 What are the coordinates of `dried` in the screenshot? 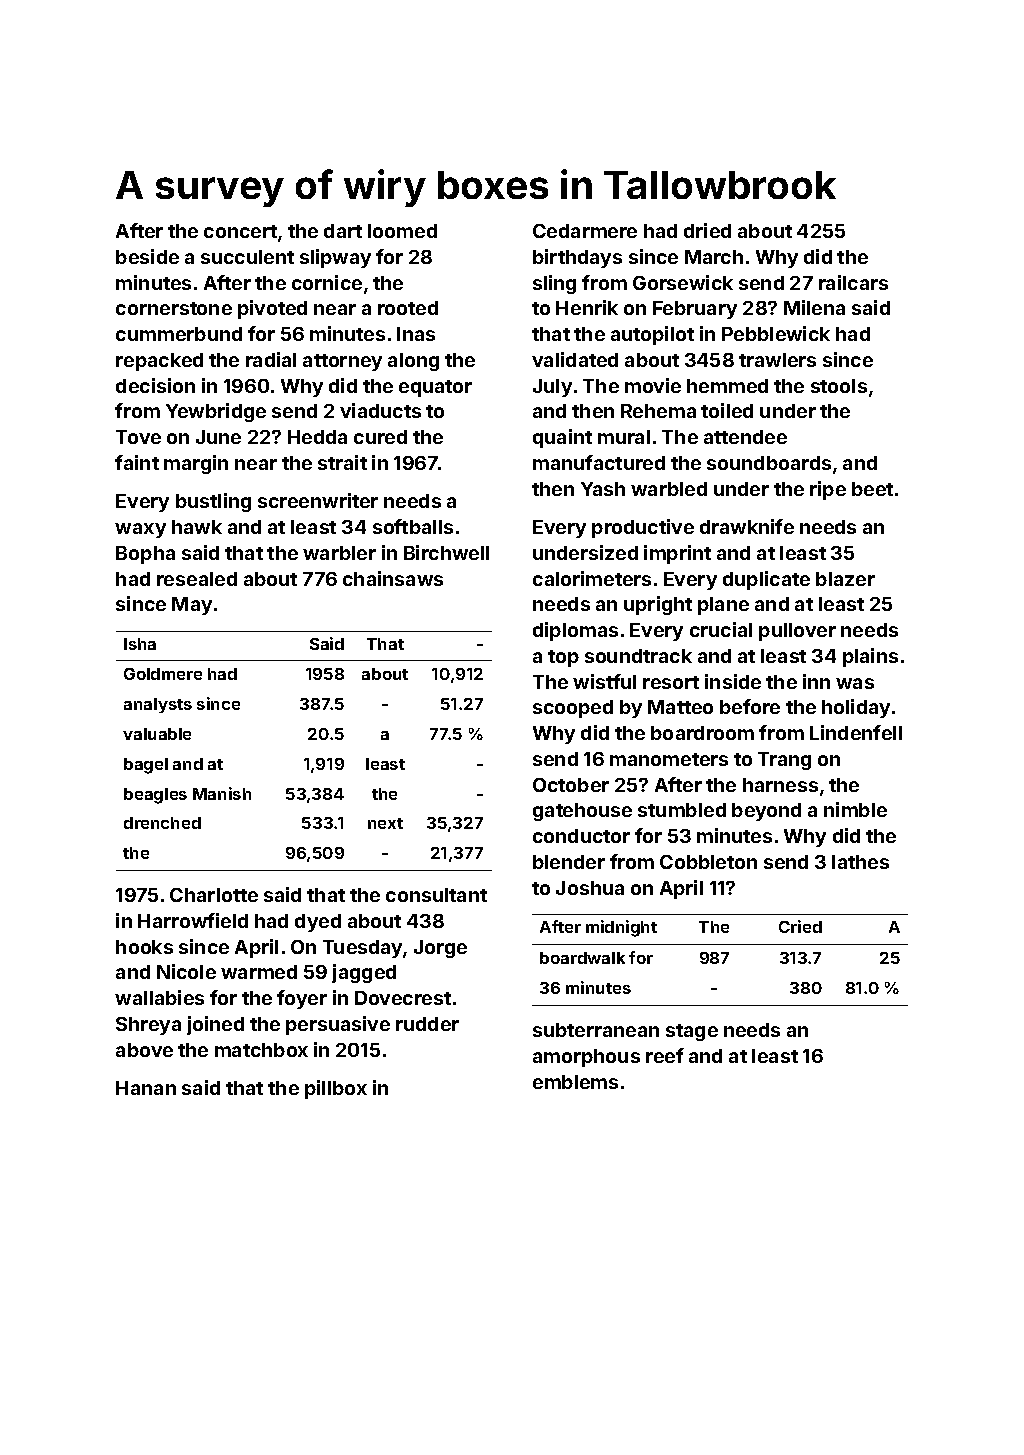 It's located at (707, 230).
